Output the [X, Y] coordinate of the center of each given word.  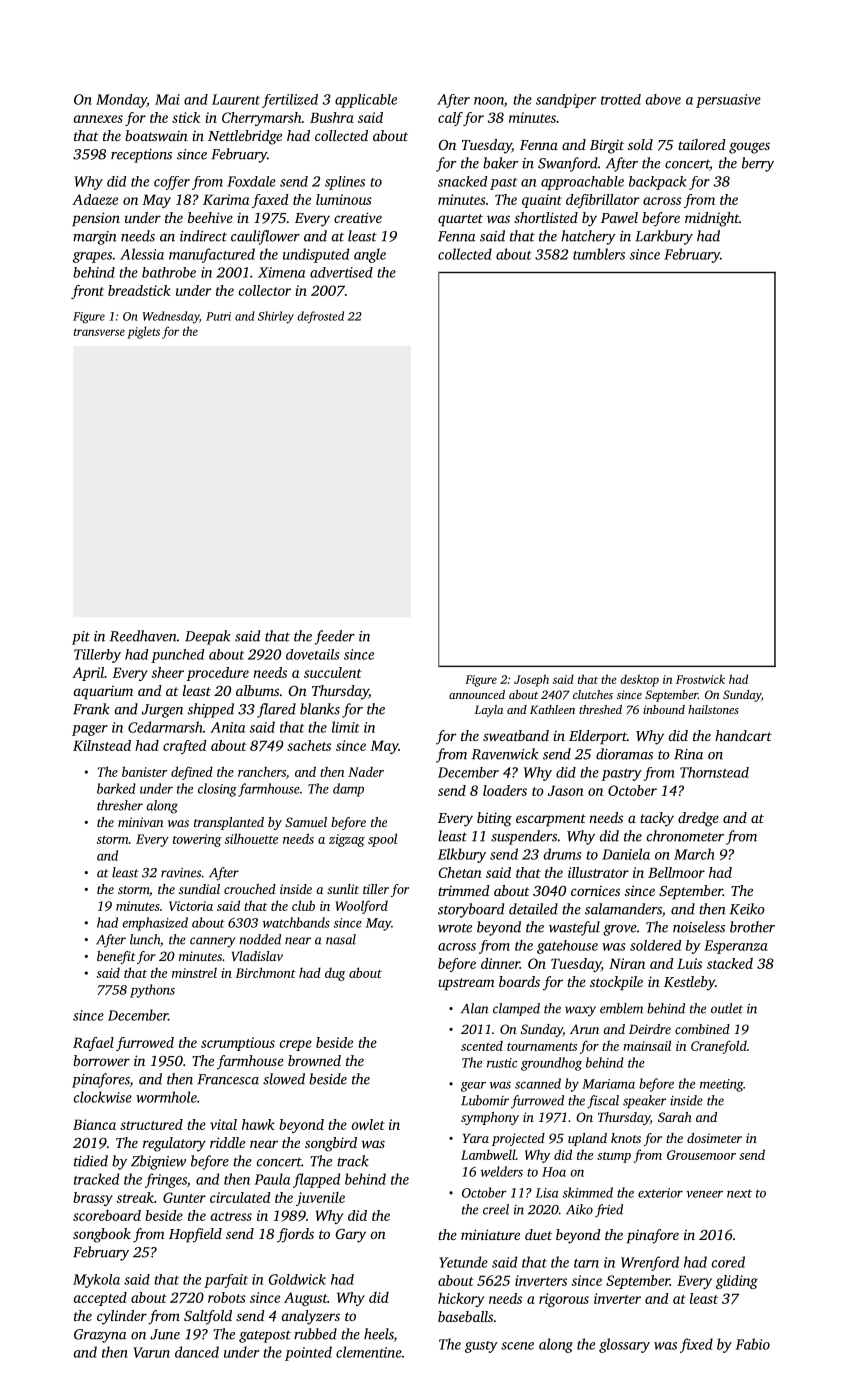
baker [500, 163]
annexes [98, 119]
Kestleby [689, 983]
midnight [712, 219]
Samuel [306, 822]
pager [90, 730]
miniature [490, 1234]
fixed [696, 1345]
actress [231, 1216]
